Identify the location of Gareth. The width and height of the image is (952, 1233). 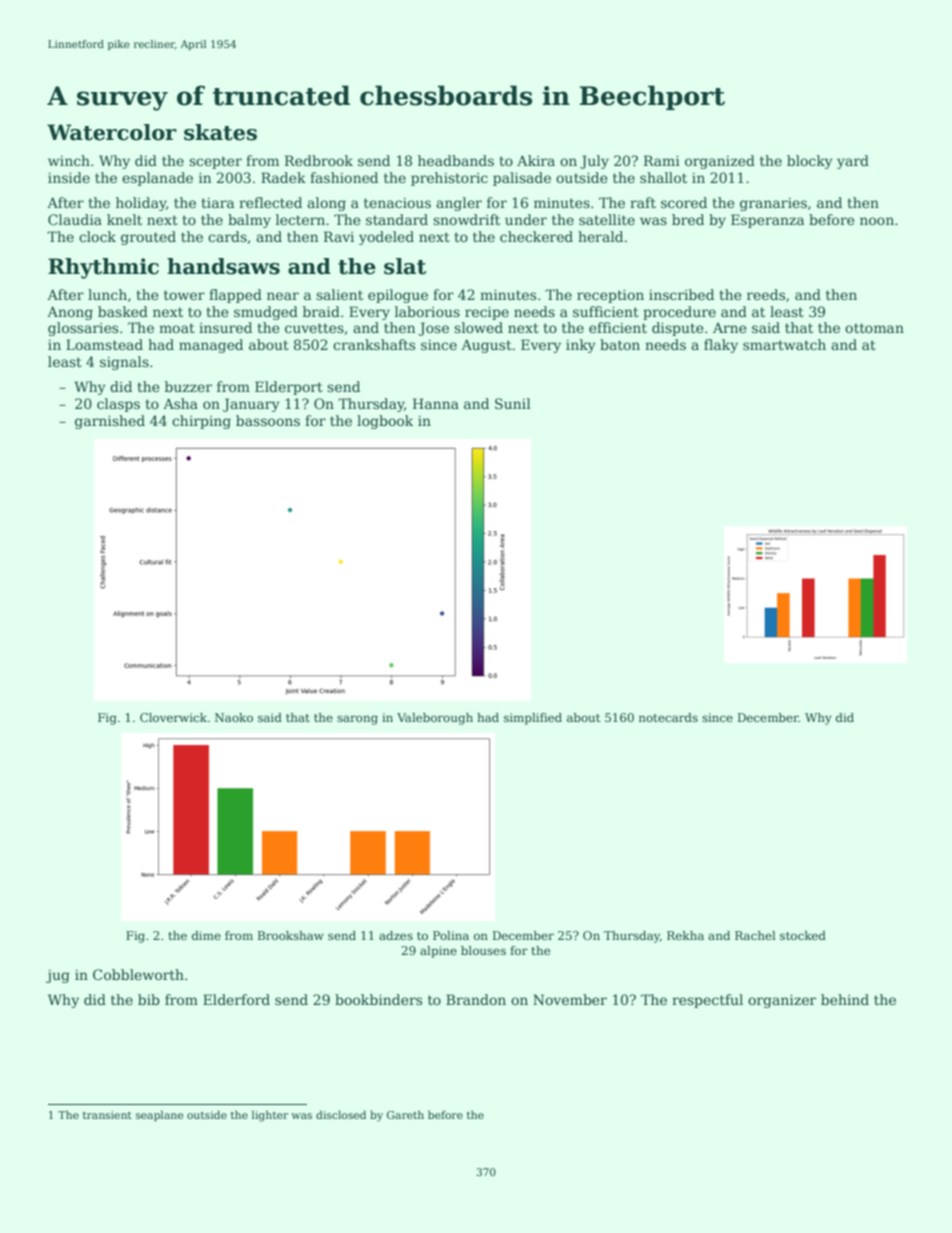
(405, 1114).
